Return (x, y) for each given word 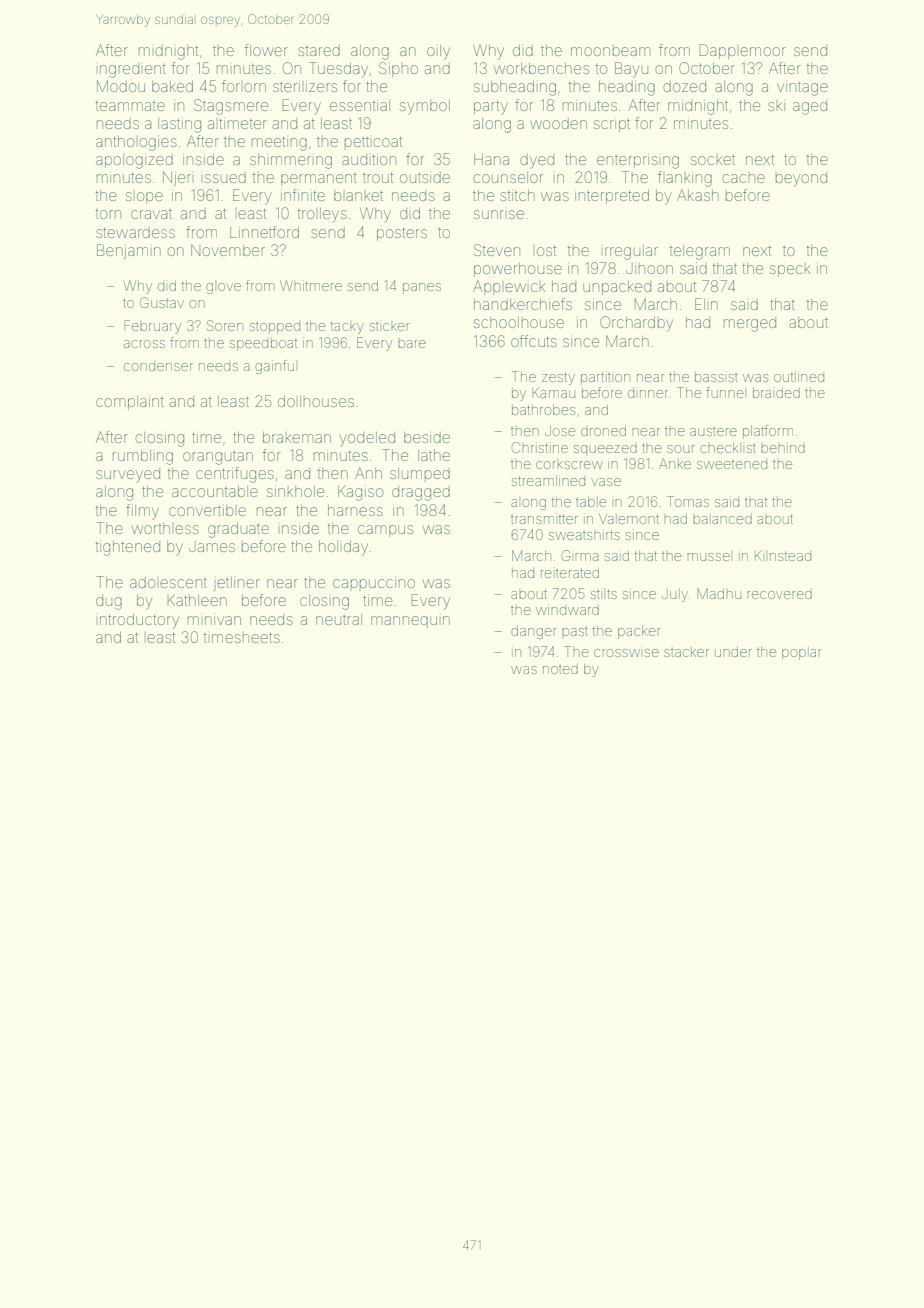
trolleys (322, 215)
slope (144, 198)
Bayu (631, 70)
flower (266, 50)
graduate (238, 530)
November (228, 250)
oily (438, 52)
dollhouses (316, 401)
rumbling (143, 457)
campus (385, 531)
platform (768, 432)
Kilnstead (783, 556)
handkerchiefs (523, 304)
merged (750, 324)
